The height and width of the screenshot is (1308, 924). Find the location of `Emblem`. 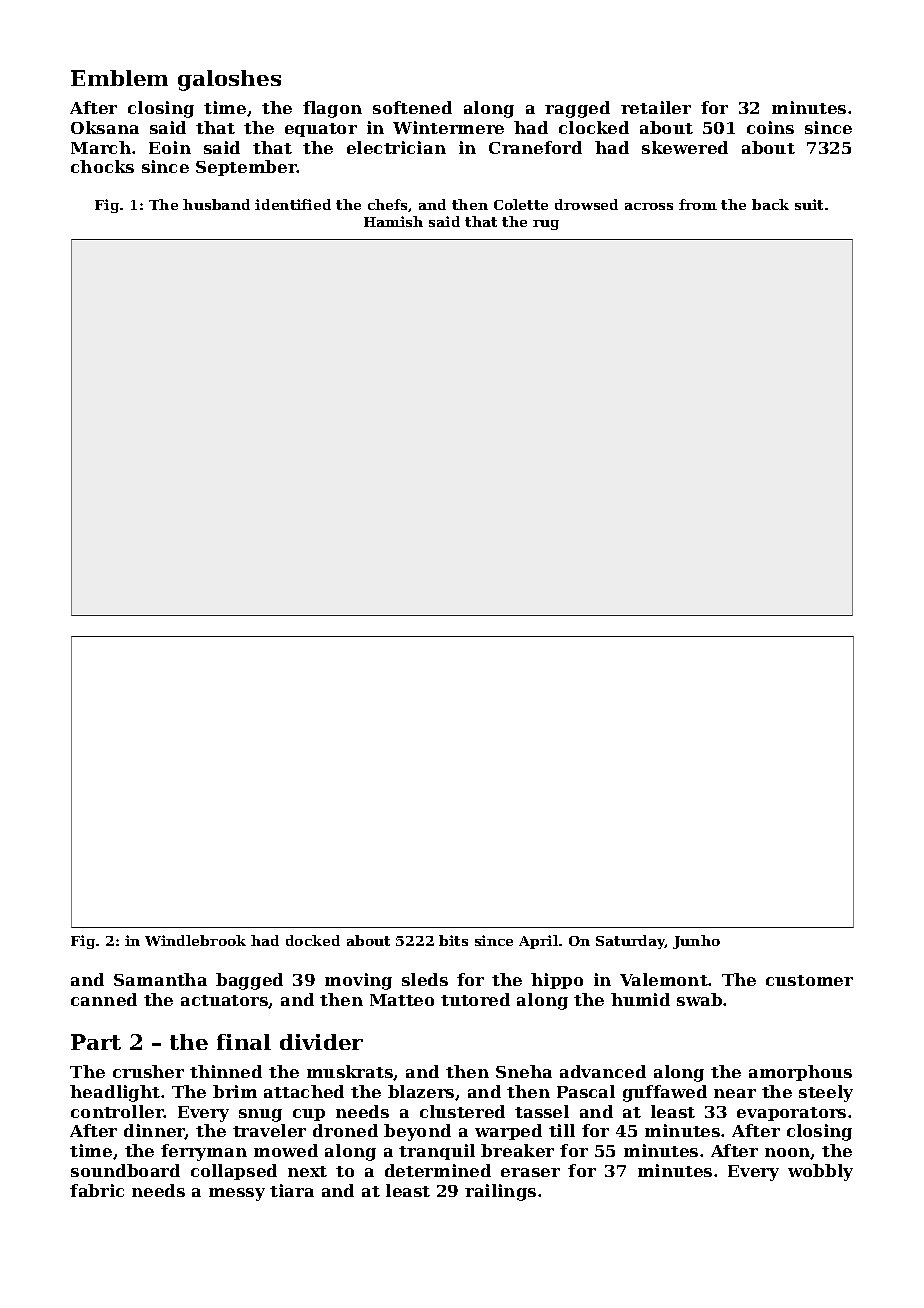

Emblem is located at coordinates (119, 78).
